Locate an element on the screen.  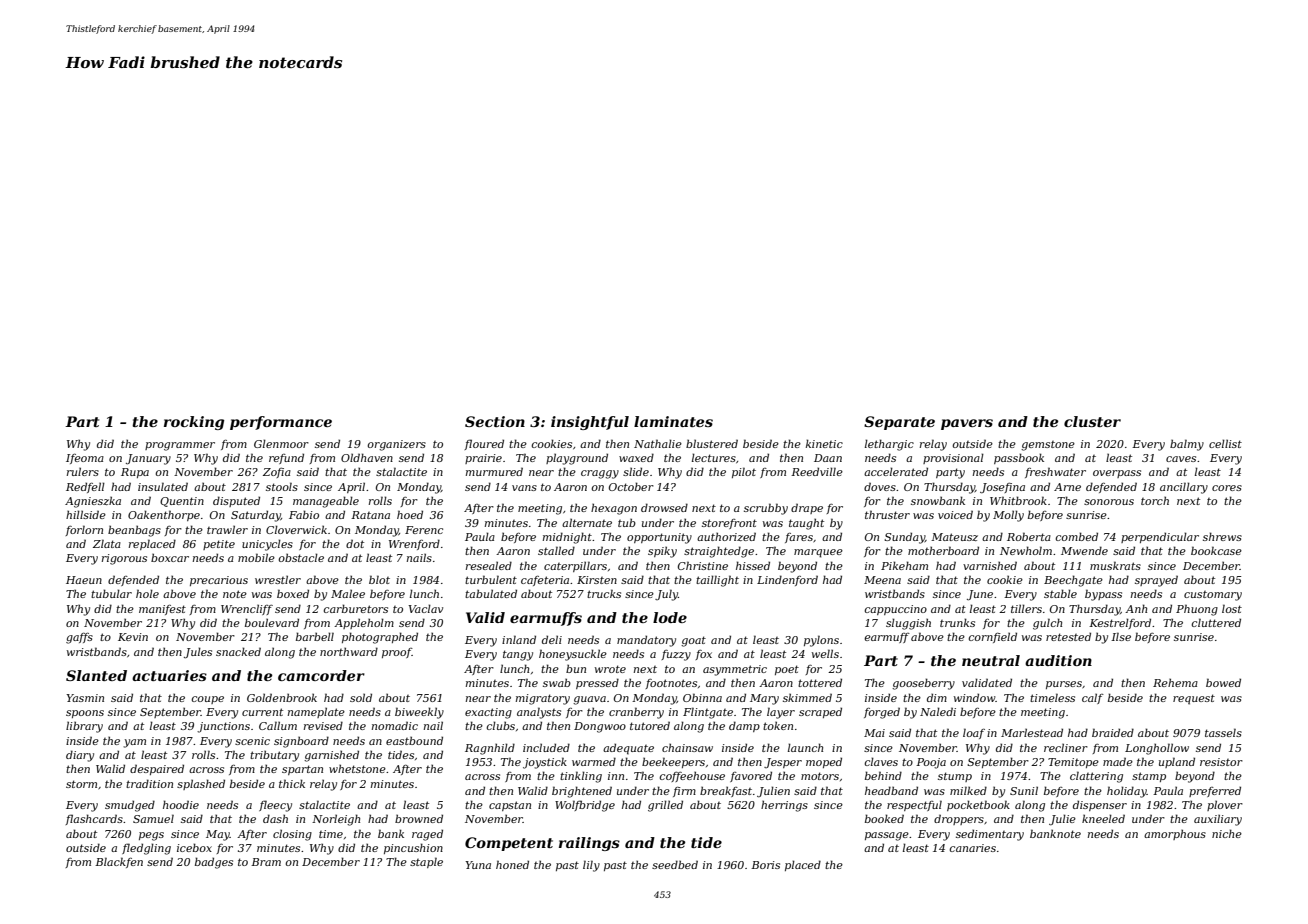
tubular is located at coordinates (111, 593).
